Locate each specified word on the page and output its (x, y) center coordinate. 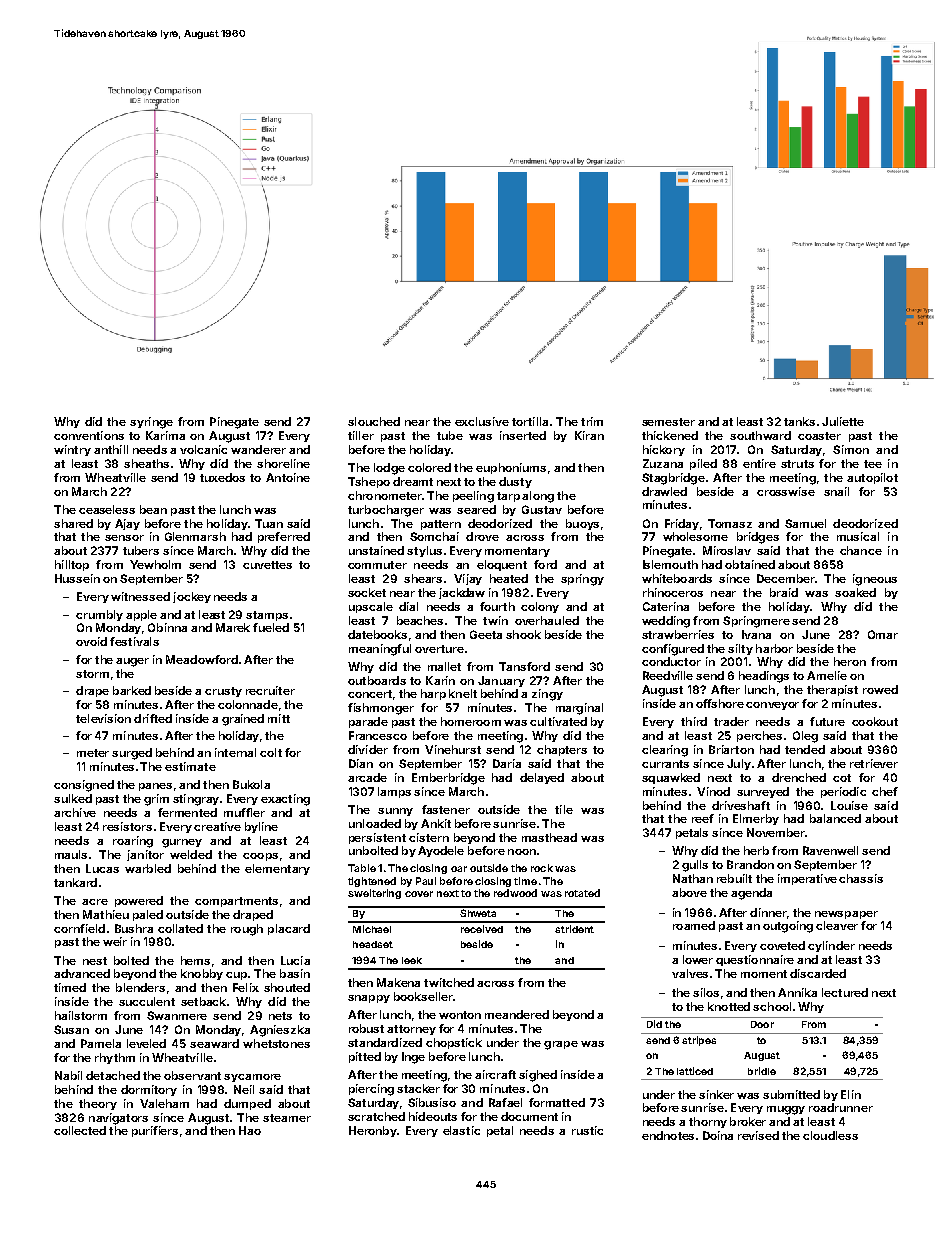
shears (423, 578)
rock (542, 868)
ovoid (91, 641)
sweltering (374, 894)
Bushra (134, 928)
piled (703, 464)
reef (703, 818)
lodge (389, 469)
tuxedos (222, 477)
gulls (695, 866)
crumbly (99, 615)
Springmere (756, 622)
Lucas (102, 868)
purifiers (155, 1131)
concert (370, 694)
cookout (875, 721)
